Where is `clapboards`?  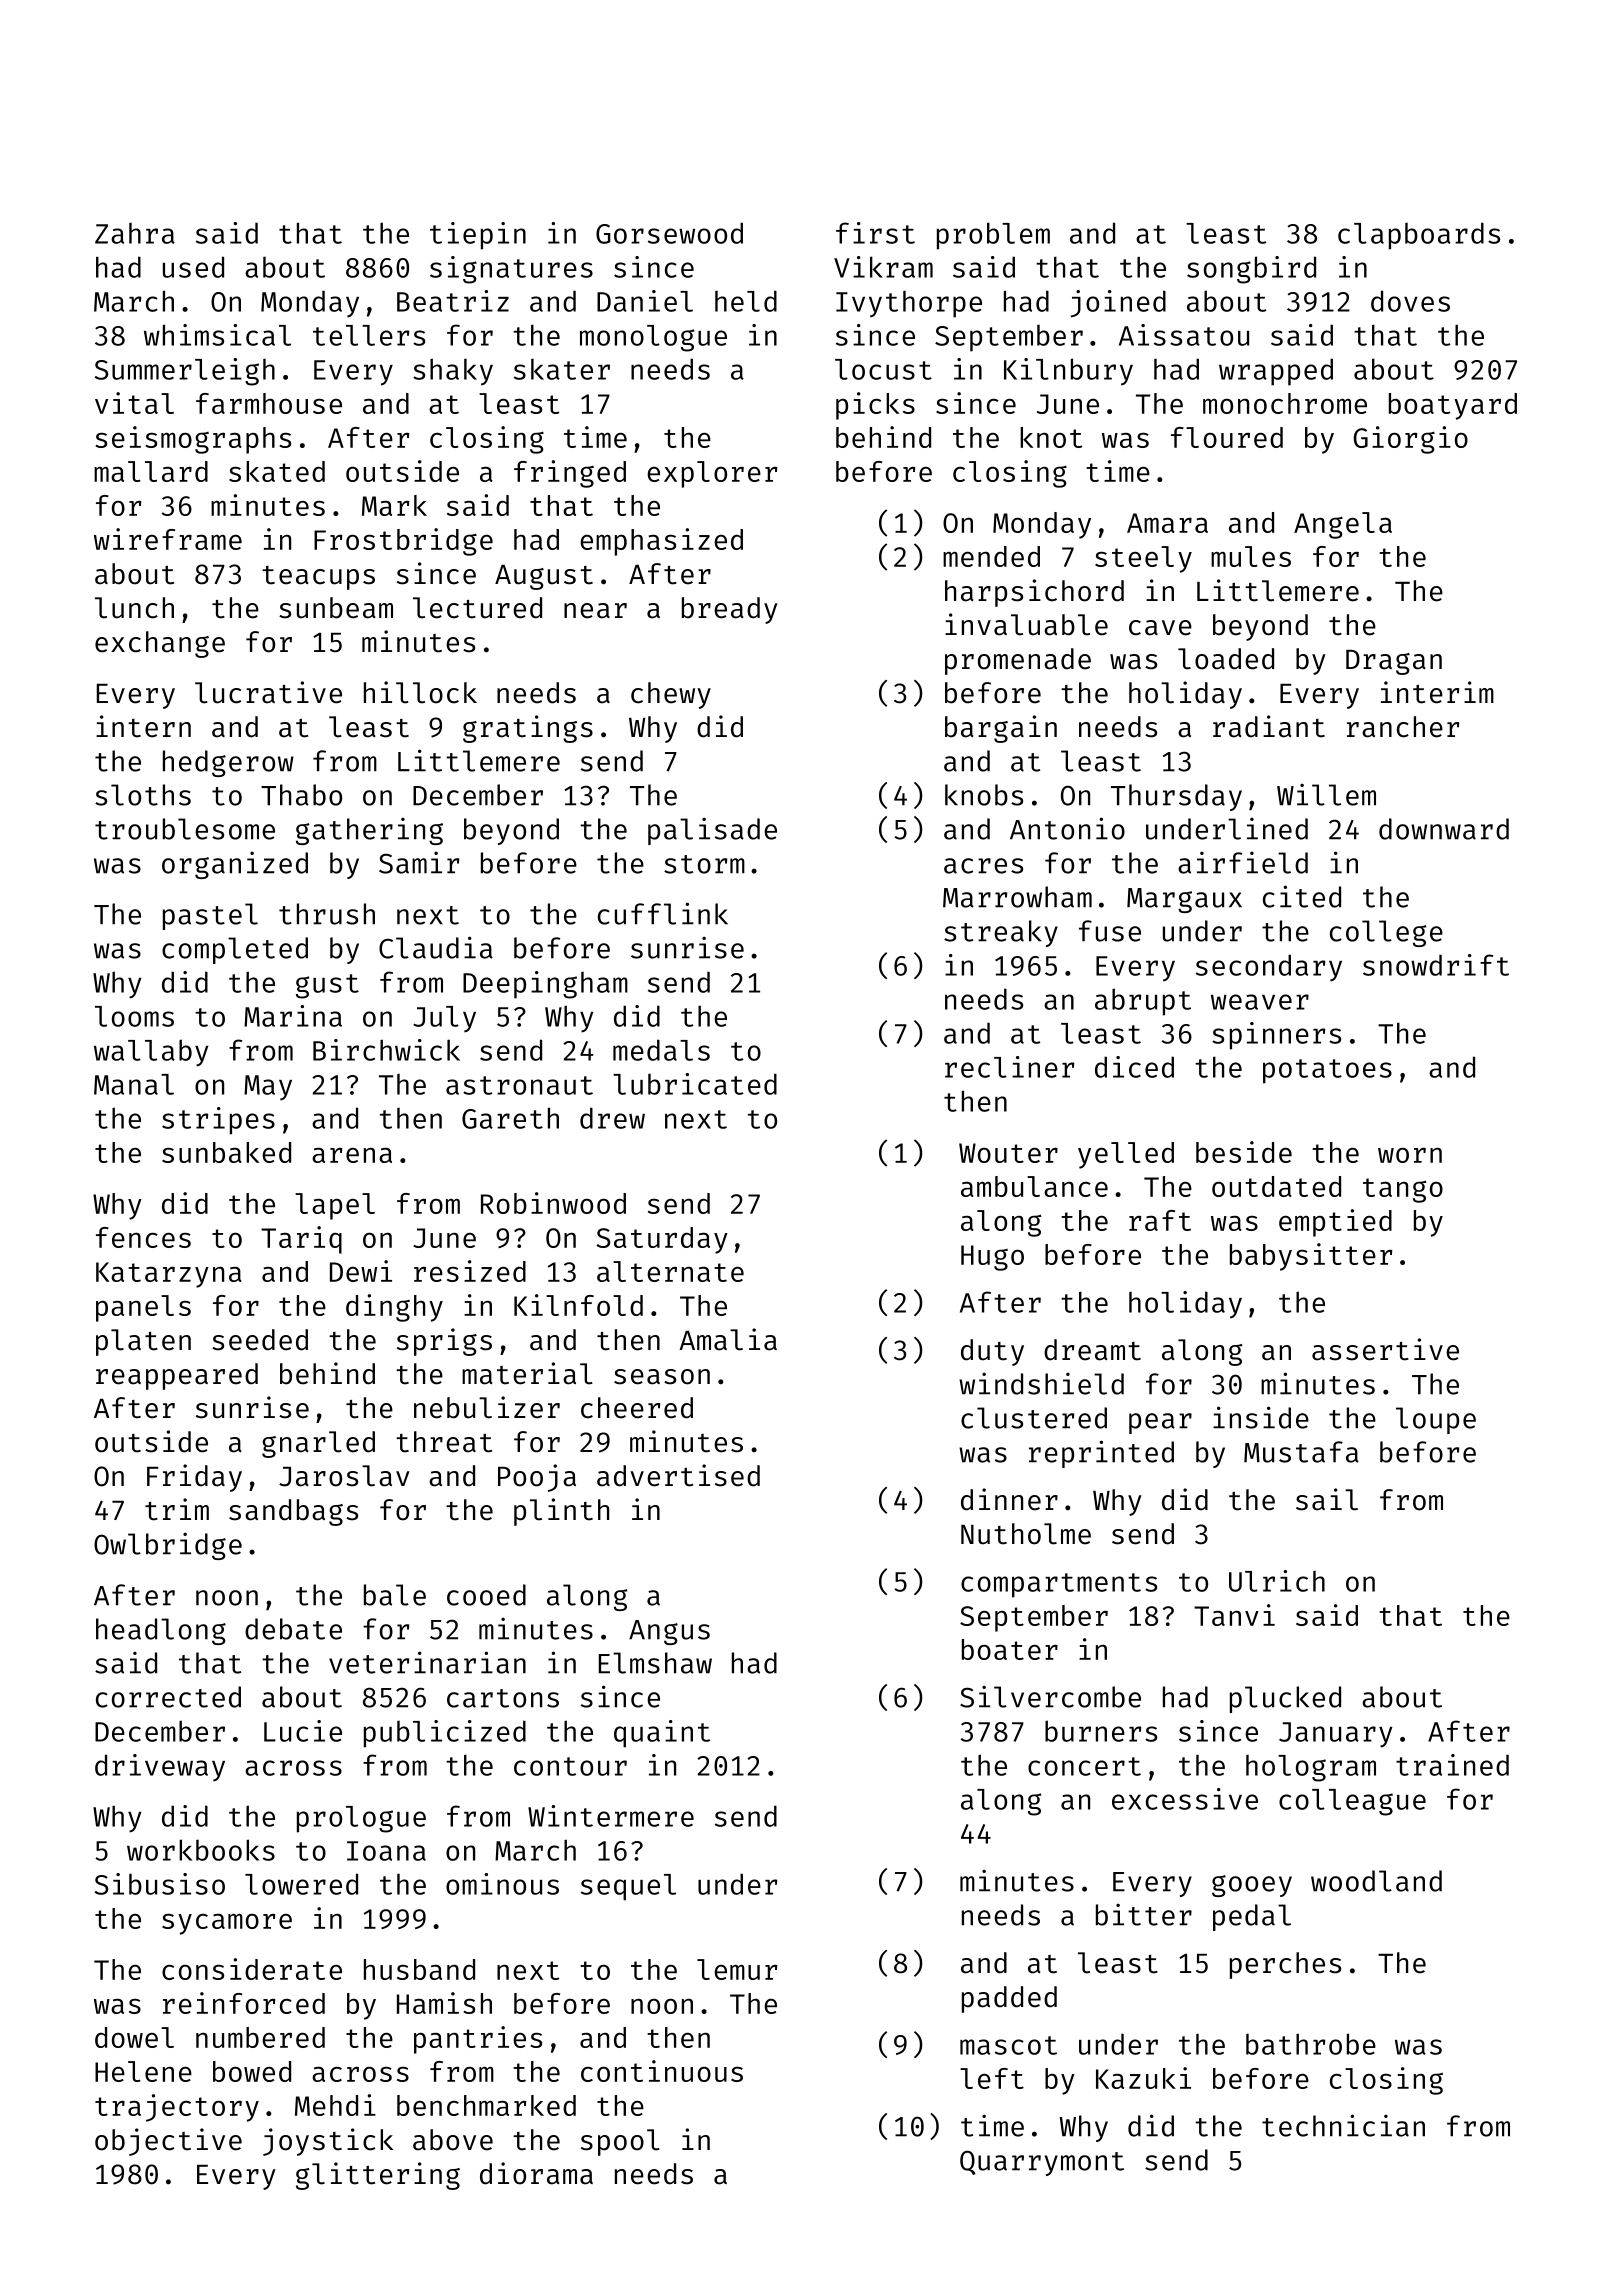
clapboards is located at coordinates (1419, 236).
